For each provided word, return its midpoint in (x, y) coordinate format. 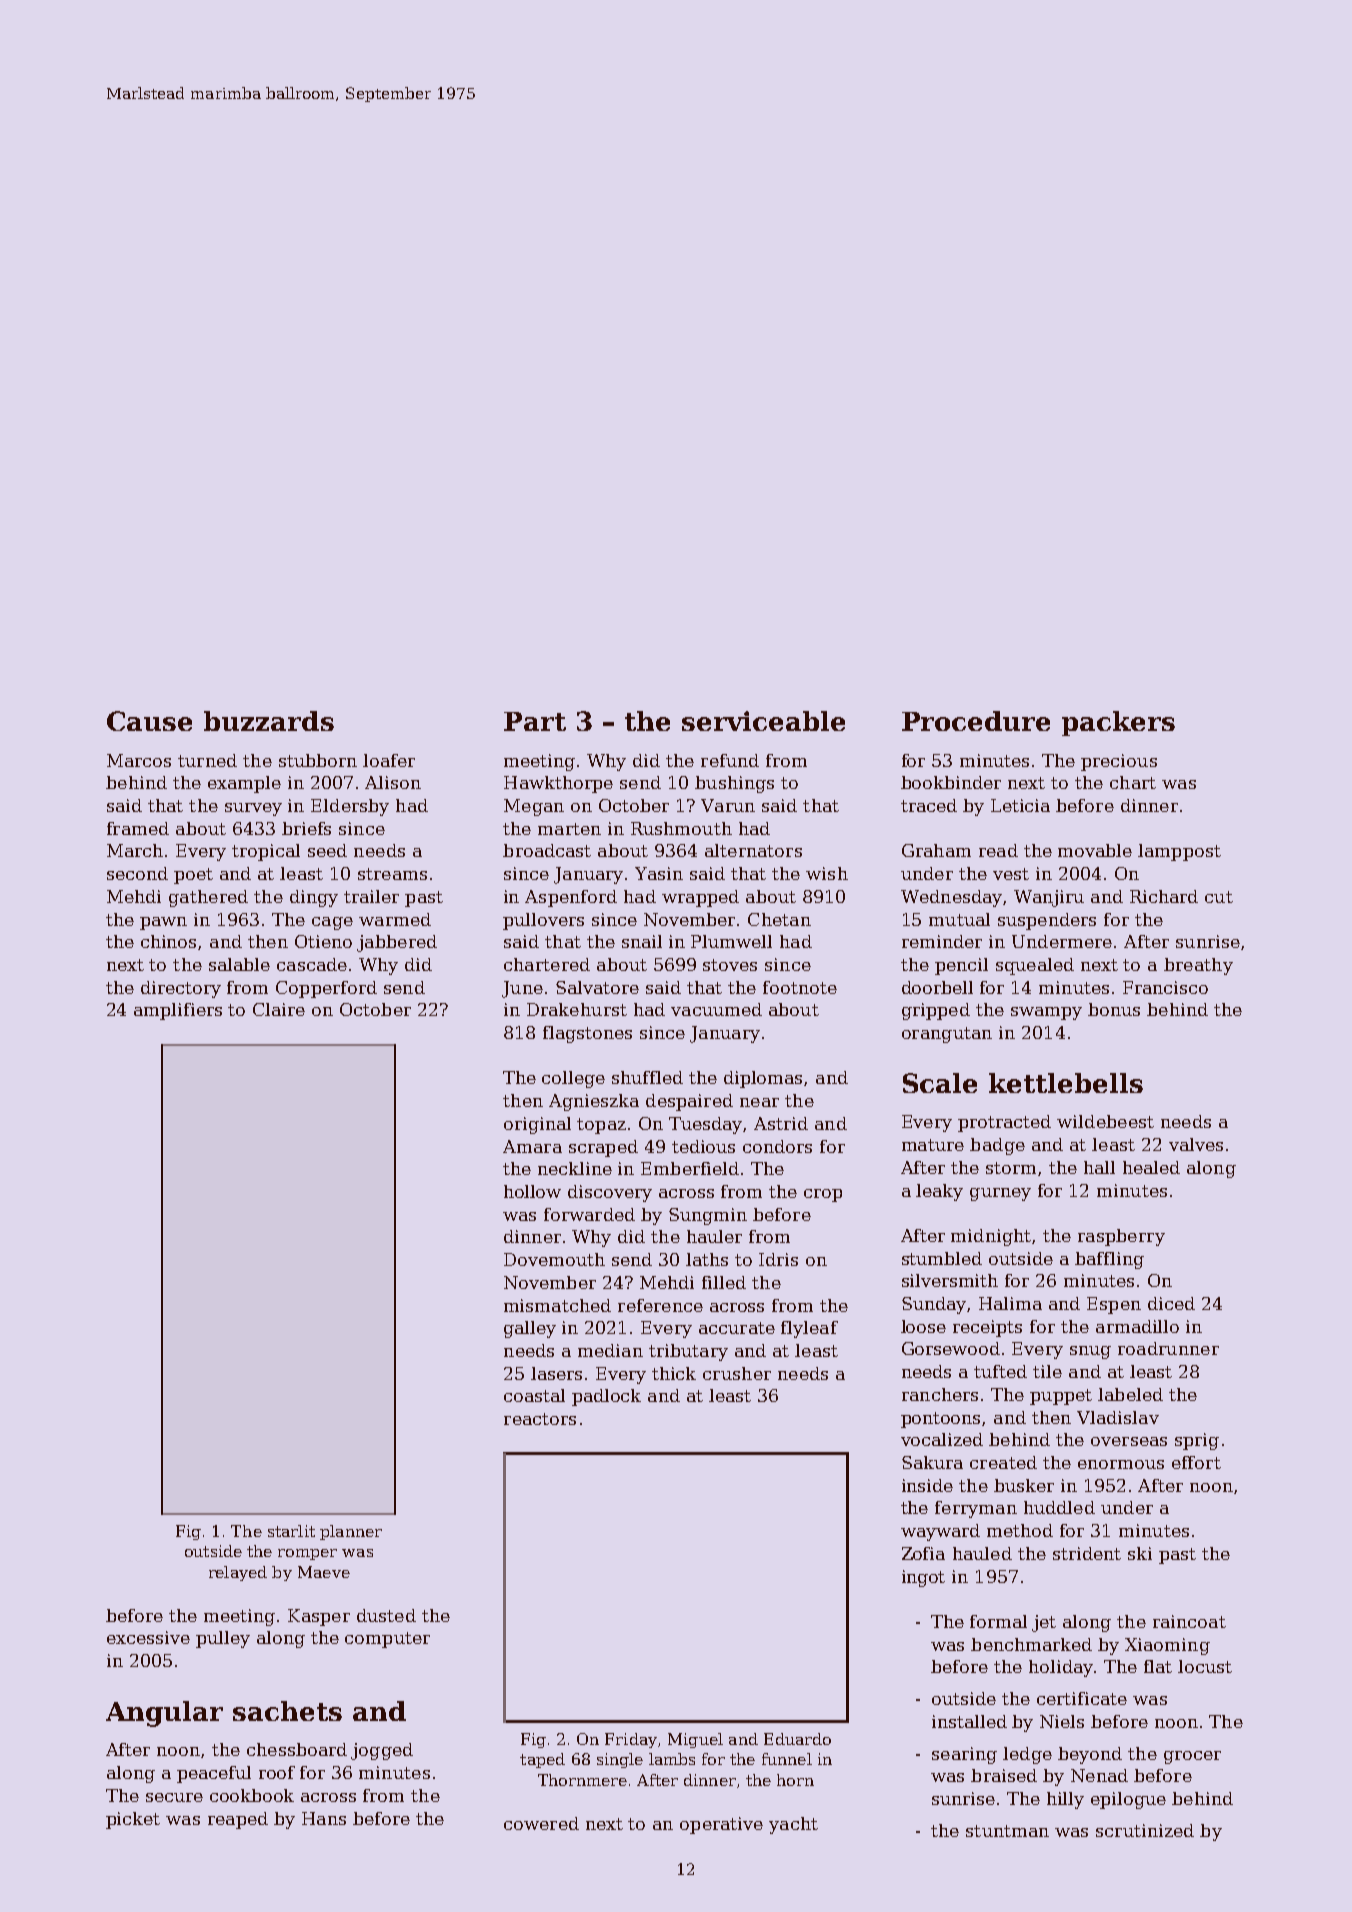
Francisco (1165, 987)
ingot (923, 1578)
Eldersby (350, 807)
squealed (1035, 966)
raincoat (1189, 1621)
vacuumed (716, 1009)
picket (133, 1820)
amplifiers (178, 1011)
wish (827, 873)
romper (307, 1554)
